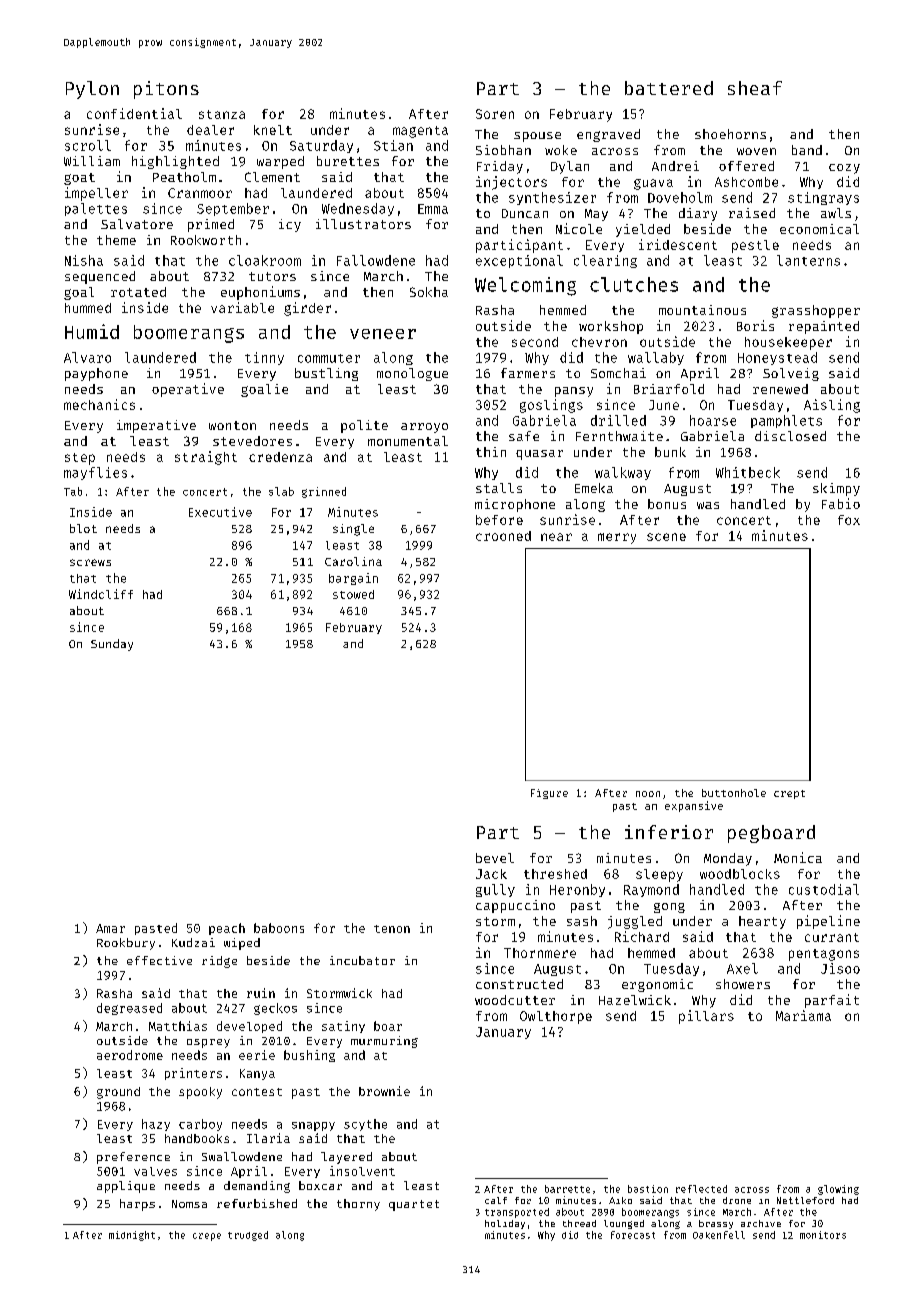  I want to click on Monica, so click(798, 857).
